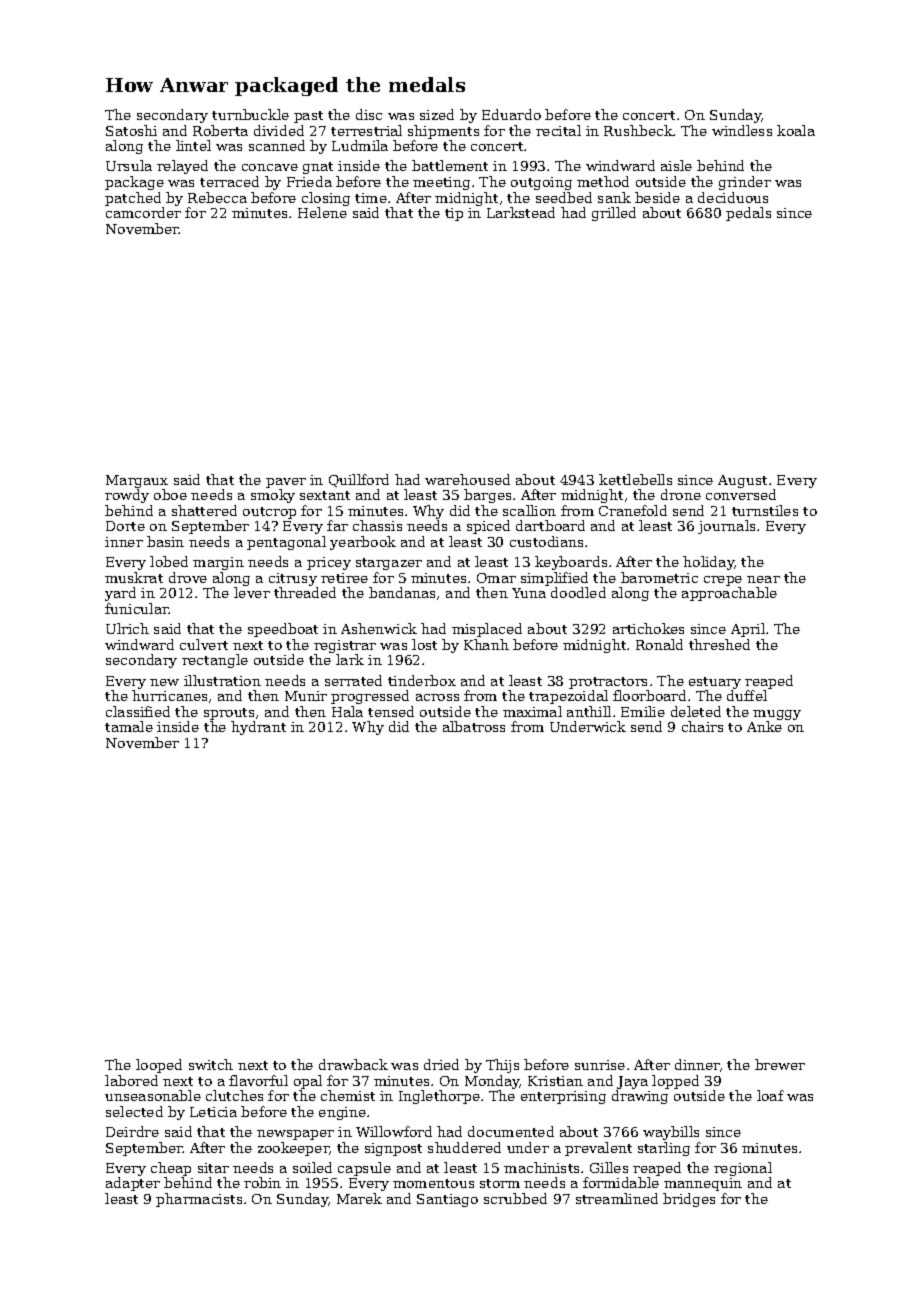 The height and width of the screenshot is (1314, 924). I want to click on drawback, so click(353, 1064).
